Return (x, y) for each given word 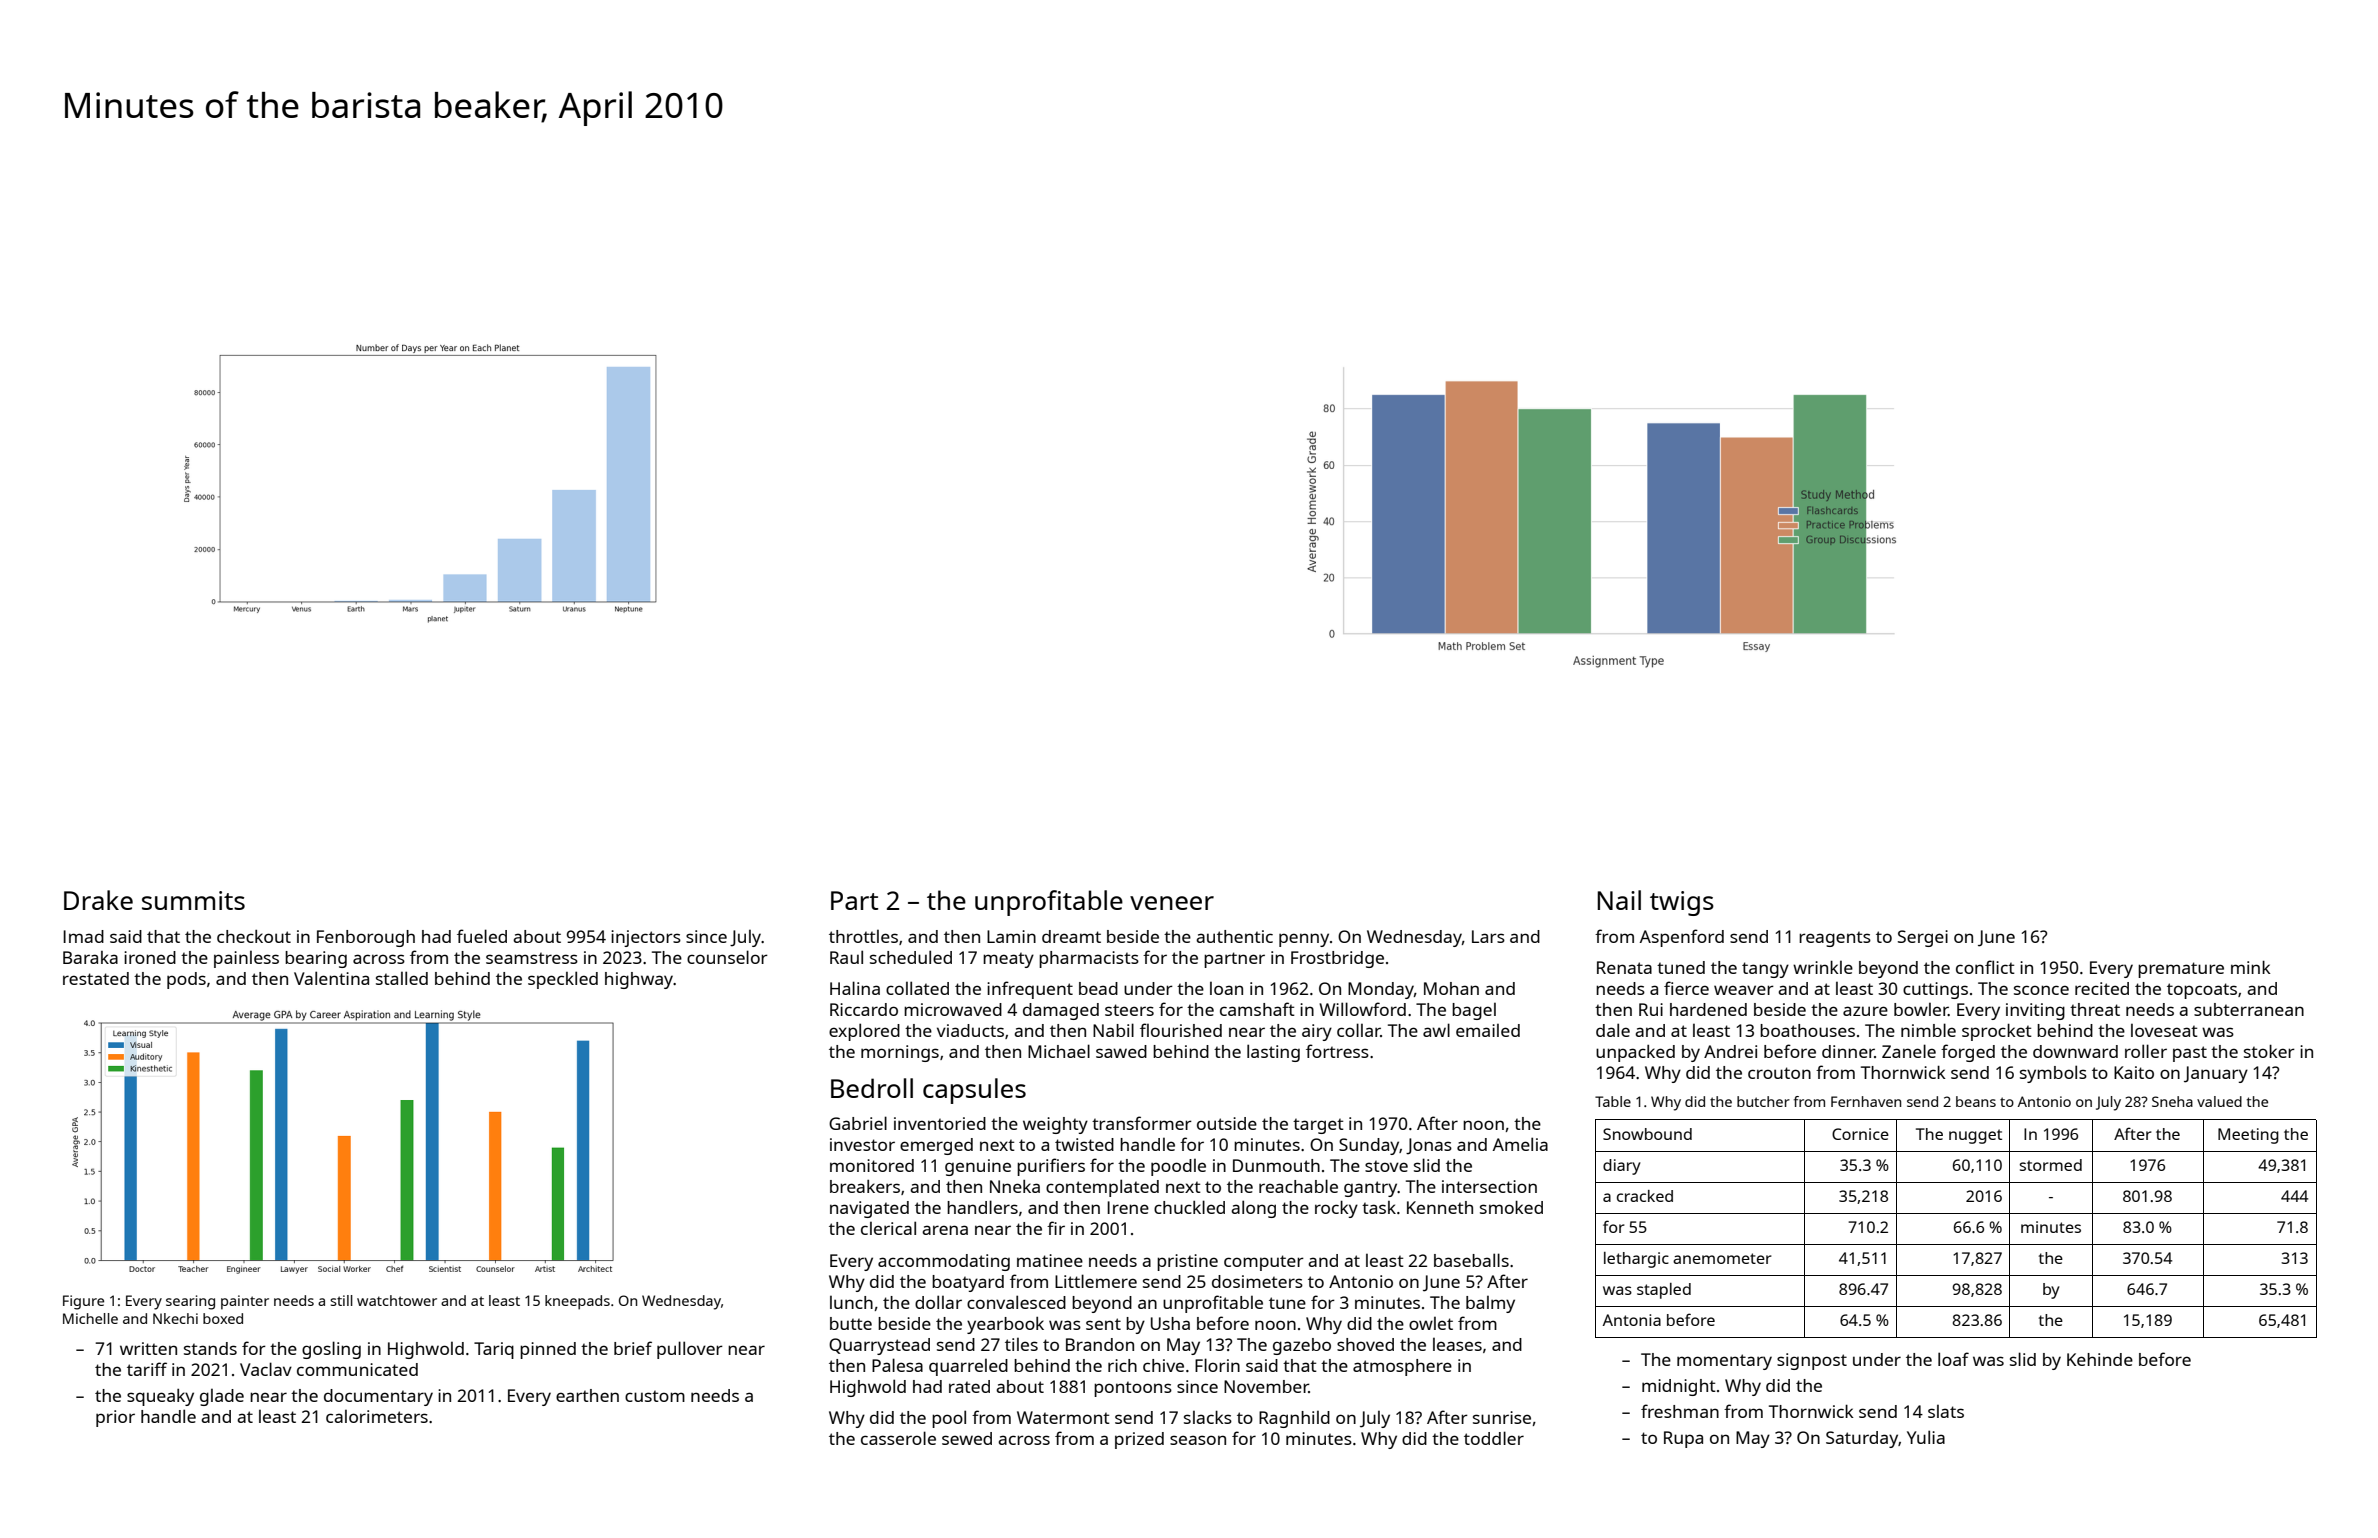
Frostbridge (1337, 959)
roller (2146, 1051)
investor (862, 1144)
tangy (1765, 970)
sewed (967, 1438)
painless (246, 959)
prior (115, 1418)
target (1318, 1126)
